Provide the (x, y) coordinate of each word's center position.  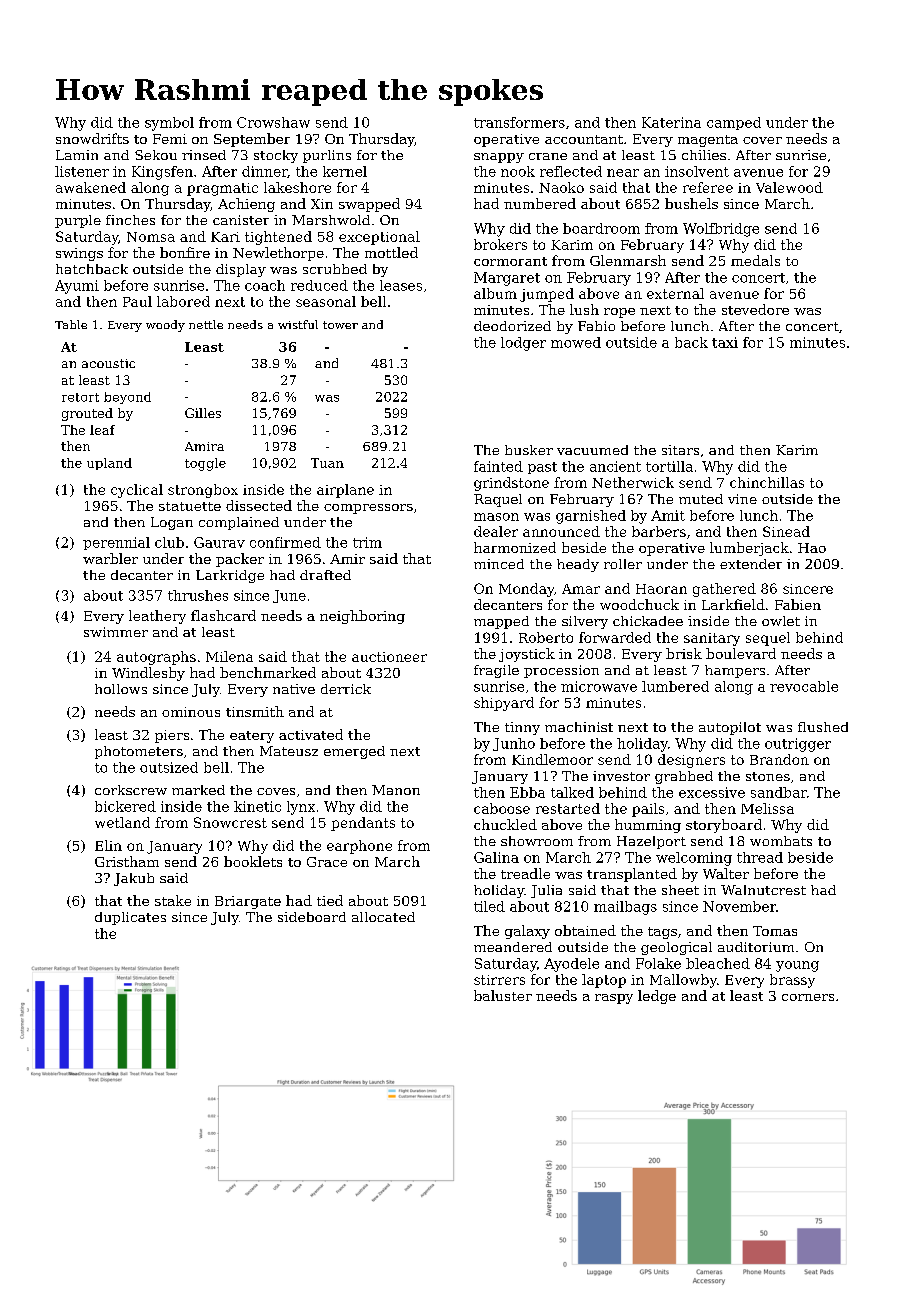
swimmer (116, 632)
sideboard (312, 917)
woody (165, 326)
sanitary (712, 639)
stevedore (755, 309)
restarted (568, 808)
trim (367, 542)
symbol (169, 124)
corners (808, 997)
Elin (108, 845)
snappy (499, 158)
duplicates (130, 918)
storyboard (724, 826)
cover (762, 140)
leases (401, 285)
